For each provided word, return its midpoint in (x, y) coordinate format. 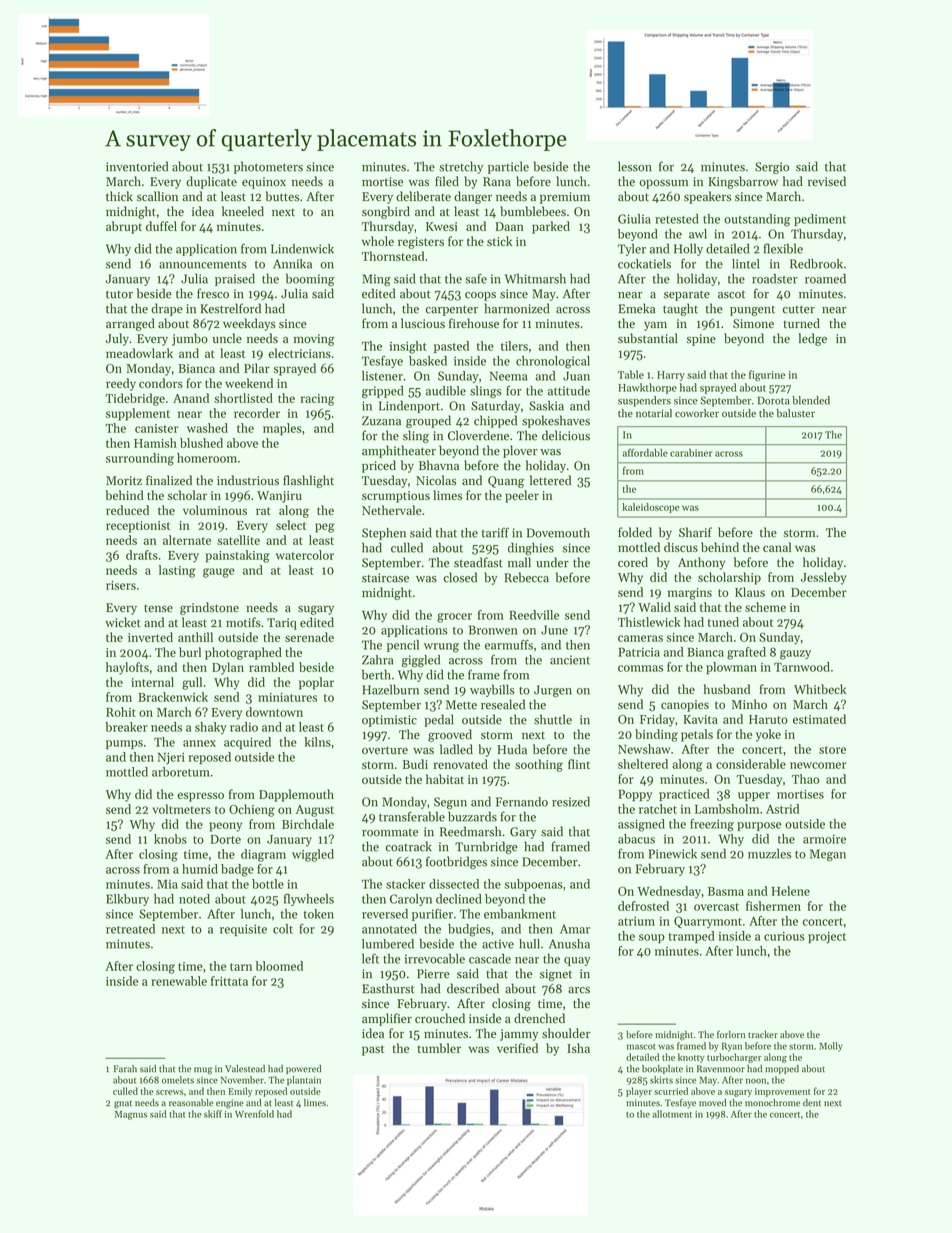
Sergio (772, 168)
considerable (751, 764)
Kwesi (442, 226)
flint (579, 764)
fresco (213, 293)
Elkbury (127, 900)
